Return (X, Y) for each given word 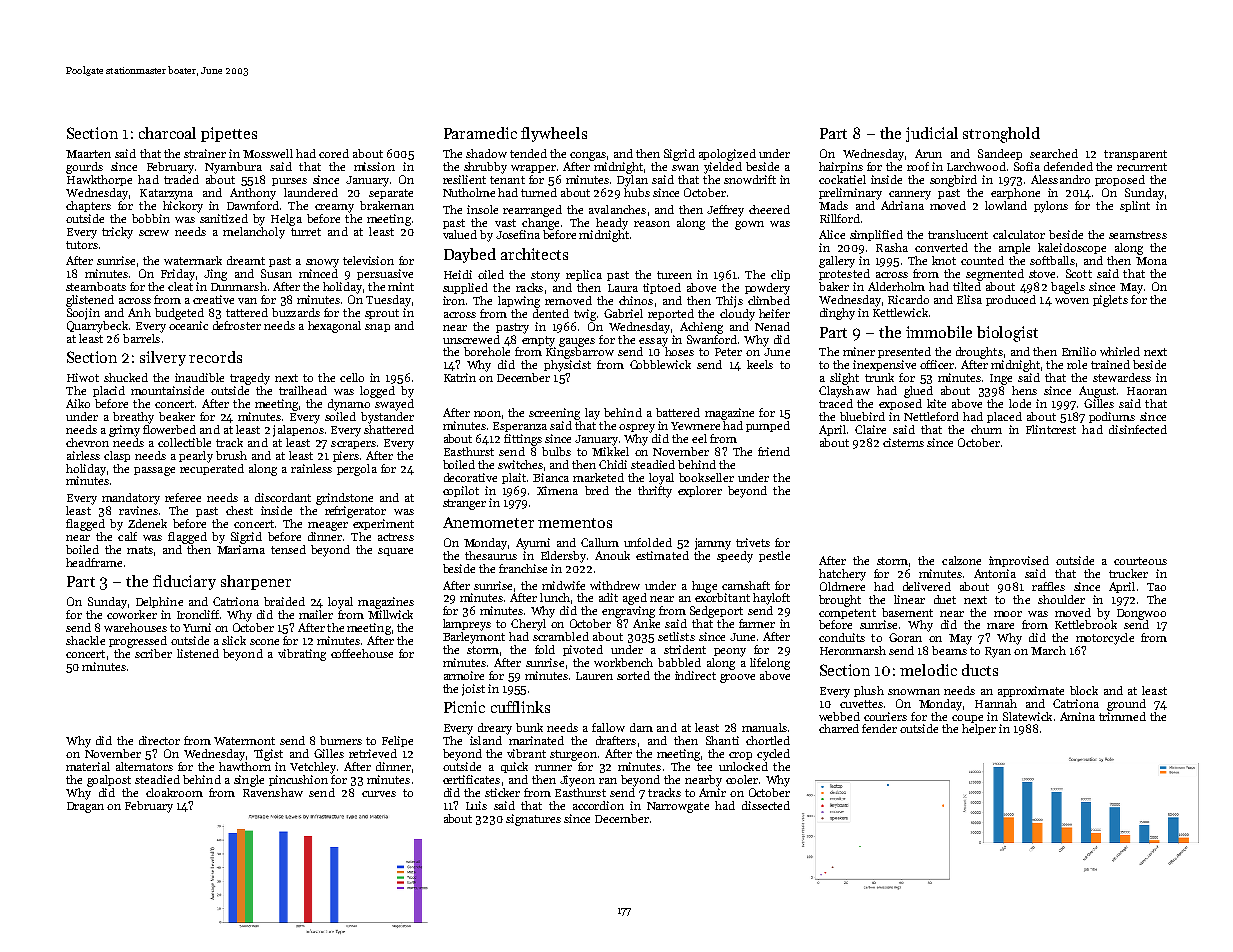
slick (234, 640)
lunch (555, 597)
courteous (1140, 561)
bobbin (151, 218)
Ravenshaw (273, 792)
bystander (387, 418)
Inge (1001, 379)
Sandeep (1000, 154)
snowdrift (750, 179)
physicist (567, 366)
